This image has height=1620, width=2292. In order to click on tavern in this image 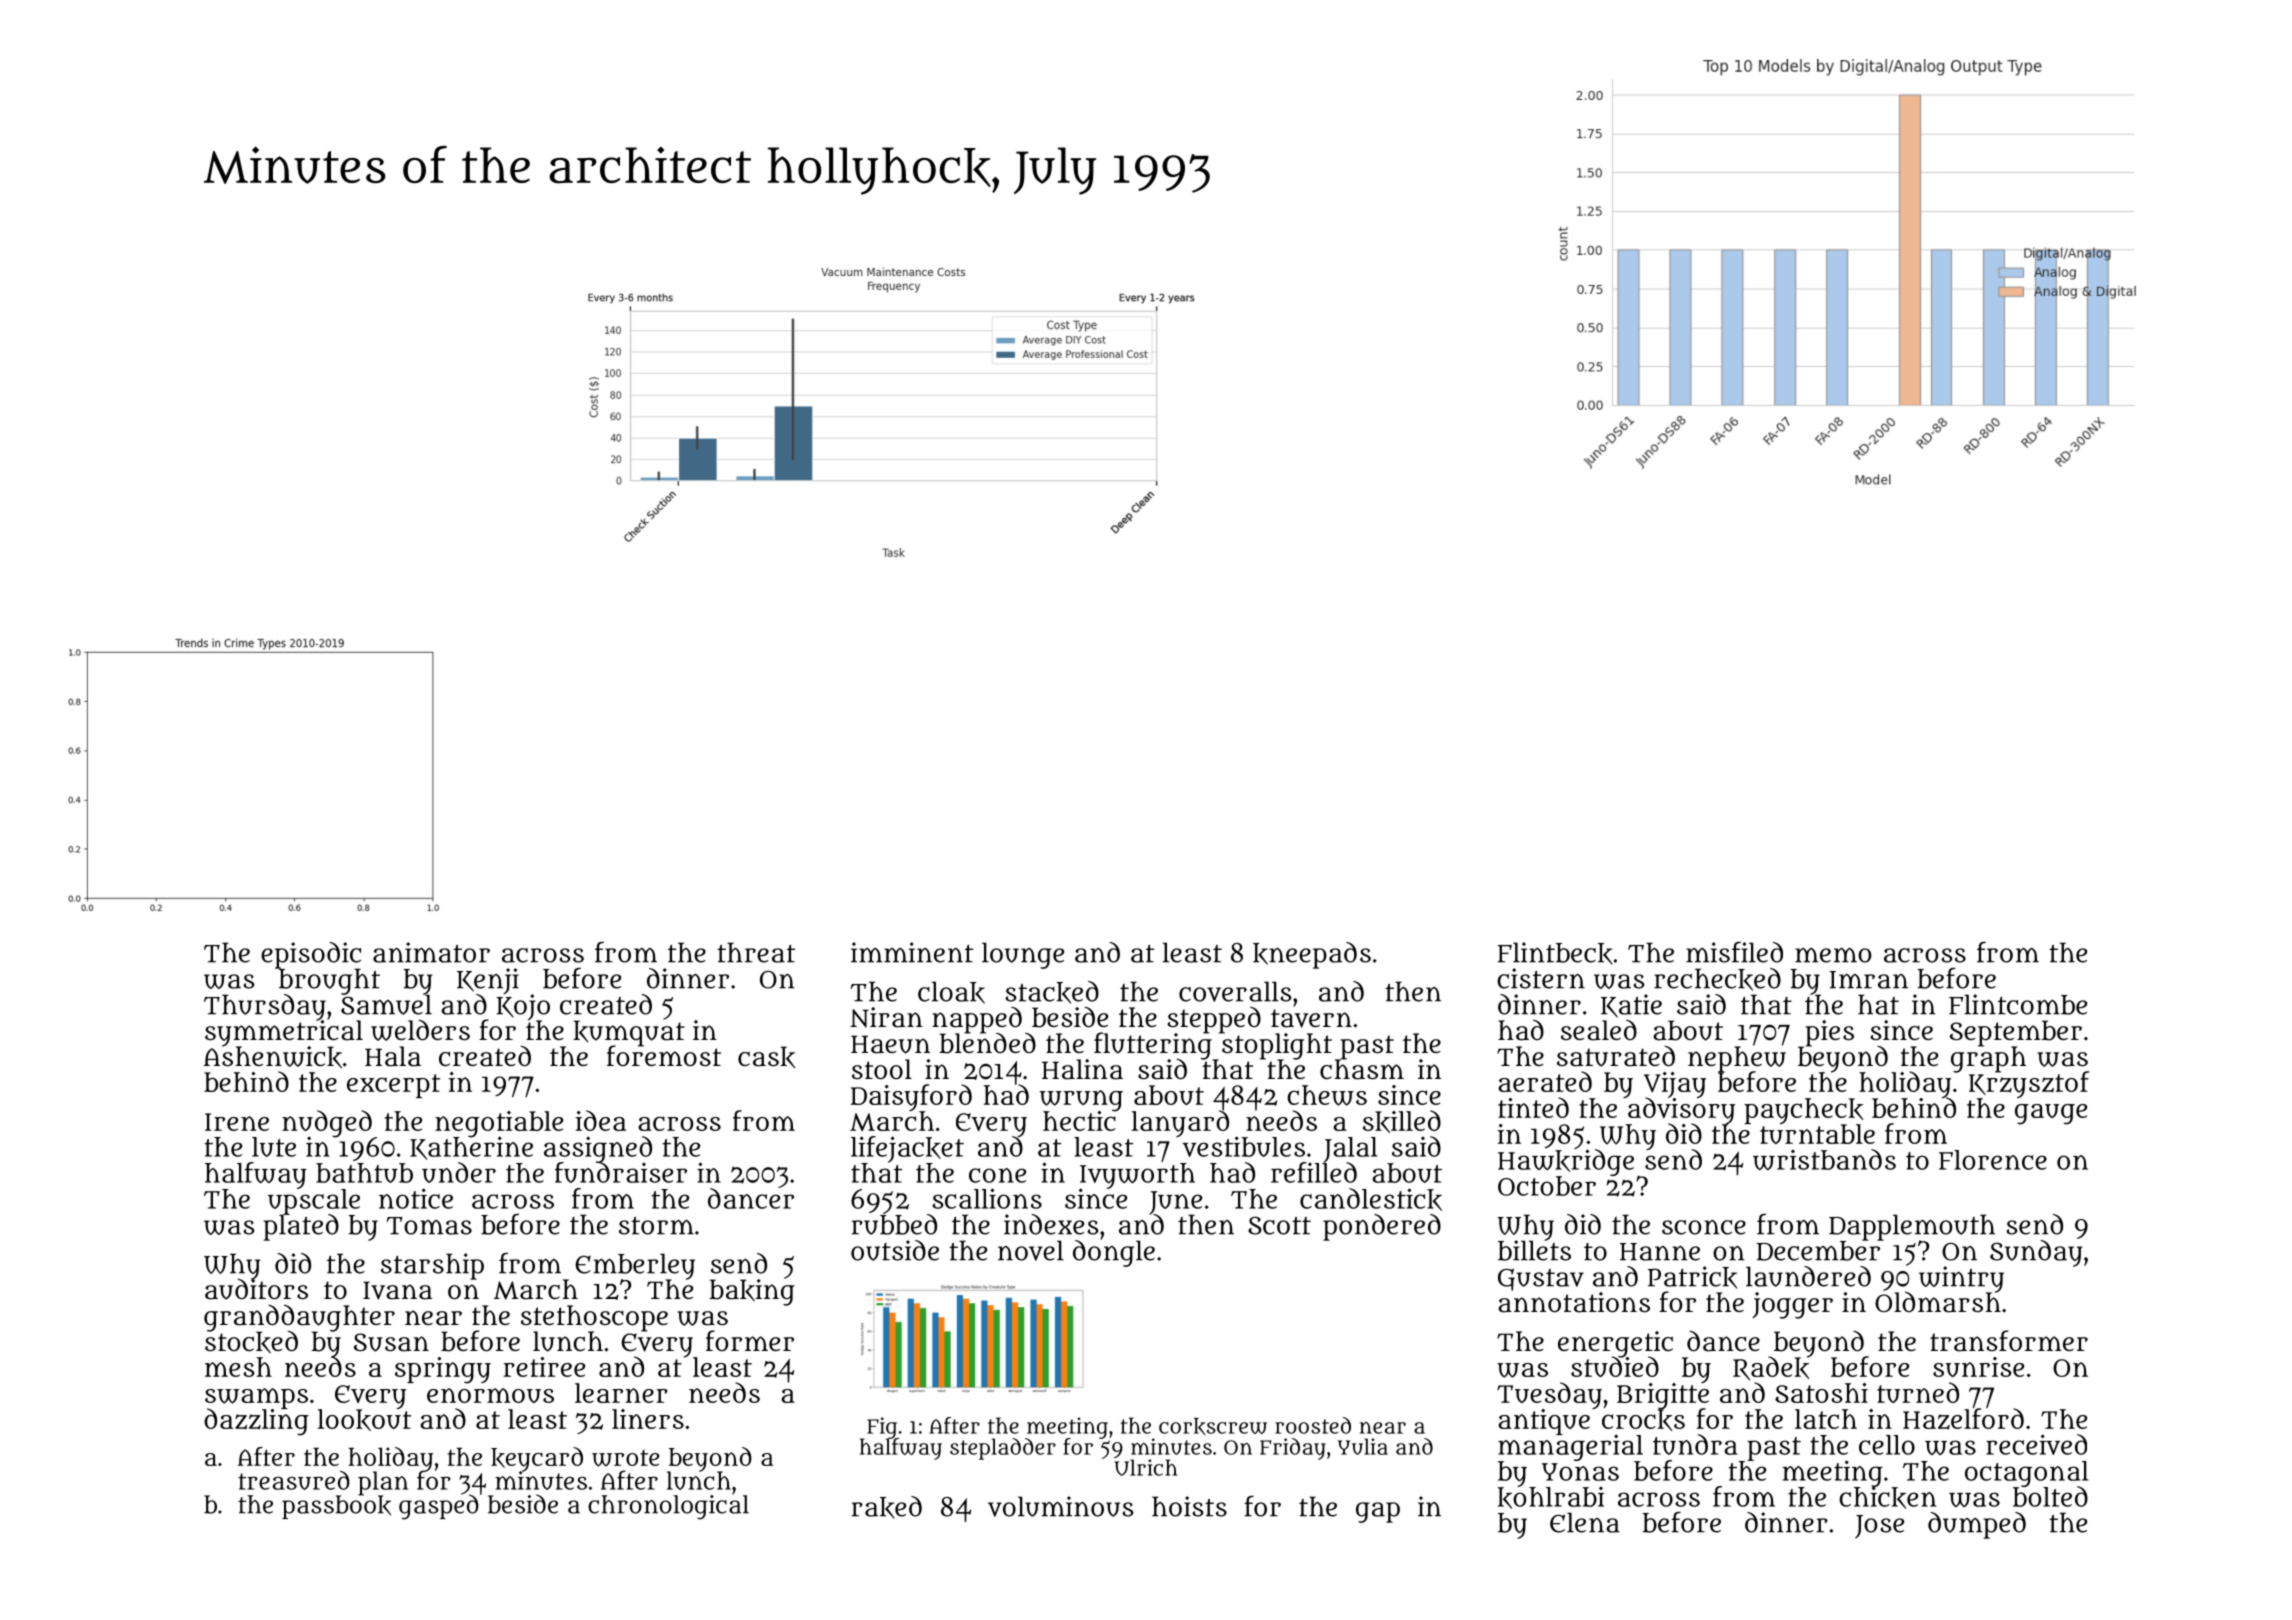, I will do `click(1311, 1018)`.
